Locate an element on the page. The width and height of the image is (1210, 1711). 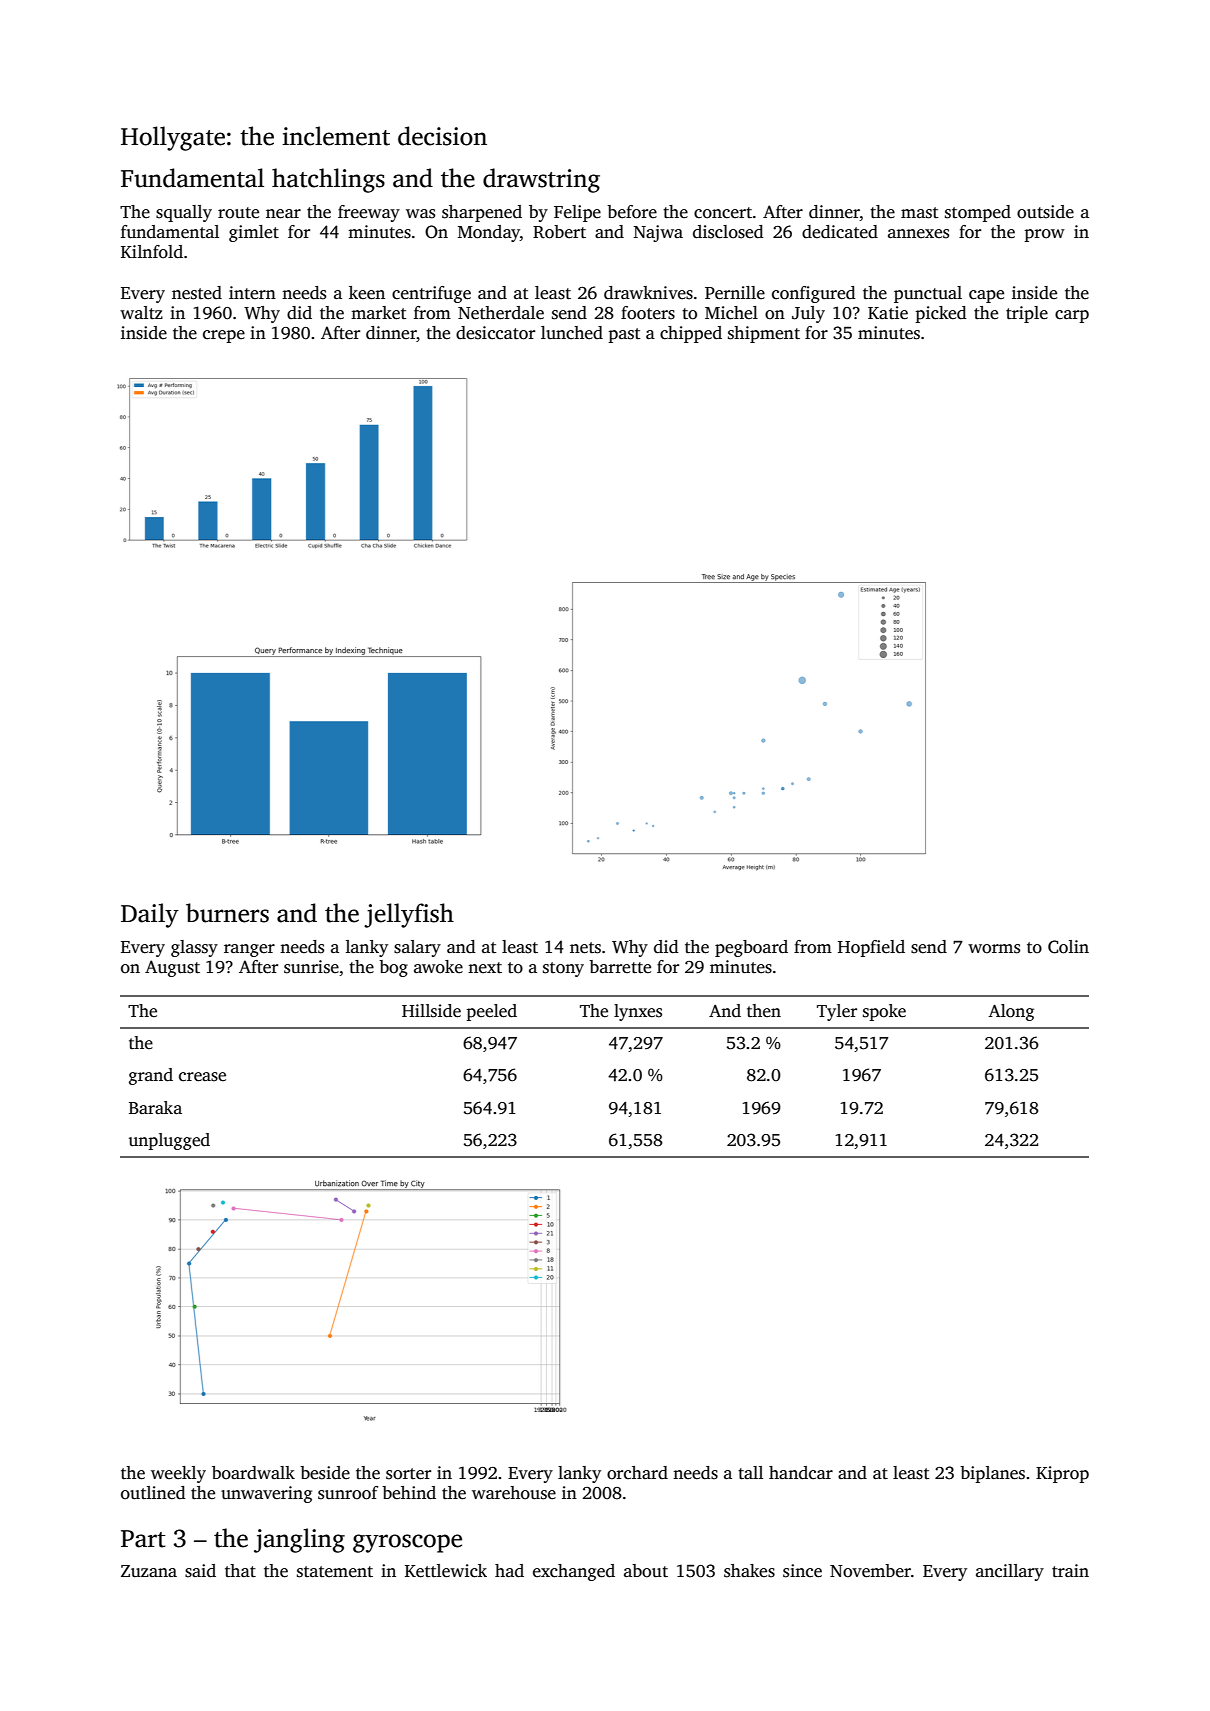
picked is located at coordinates (941, 314).
